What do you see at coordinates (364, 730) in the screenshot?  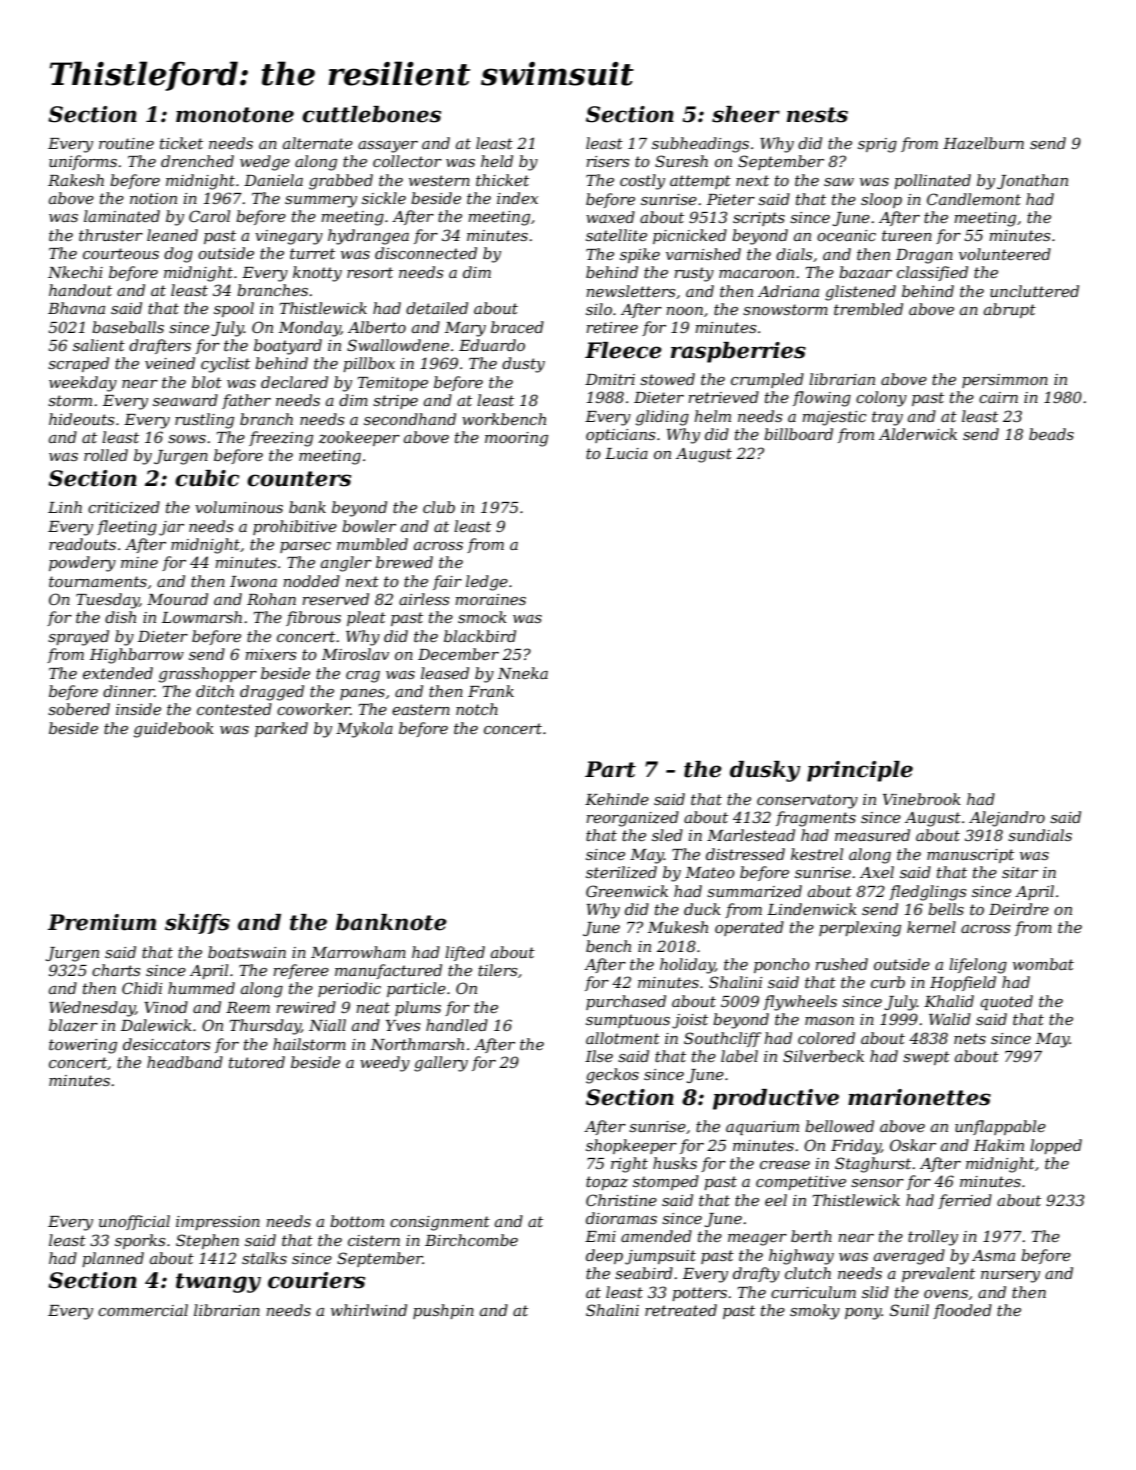 I see `Mykola` at bounding box center [364, 730].
